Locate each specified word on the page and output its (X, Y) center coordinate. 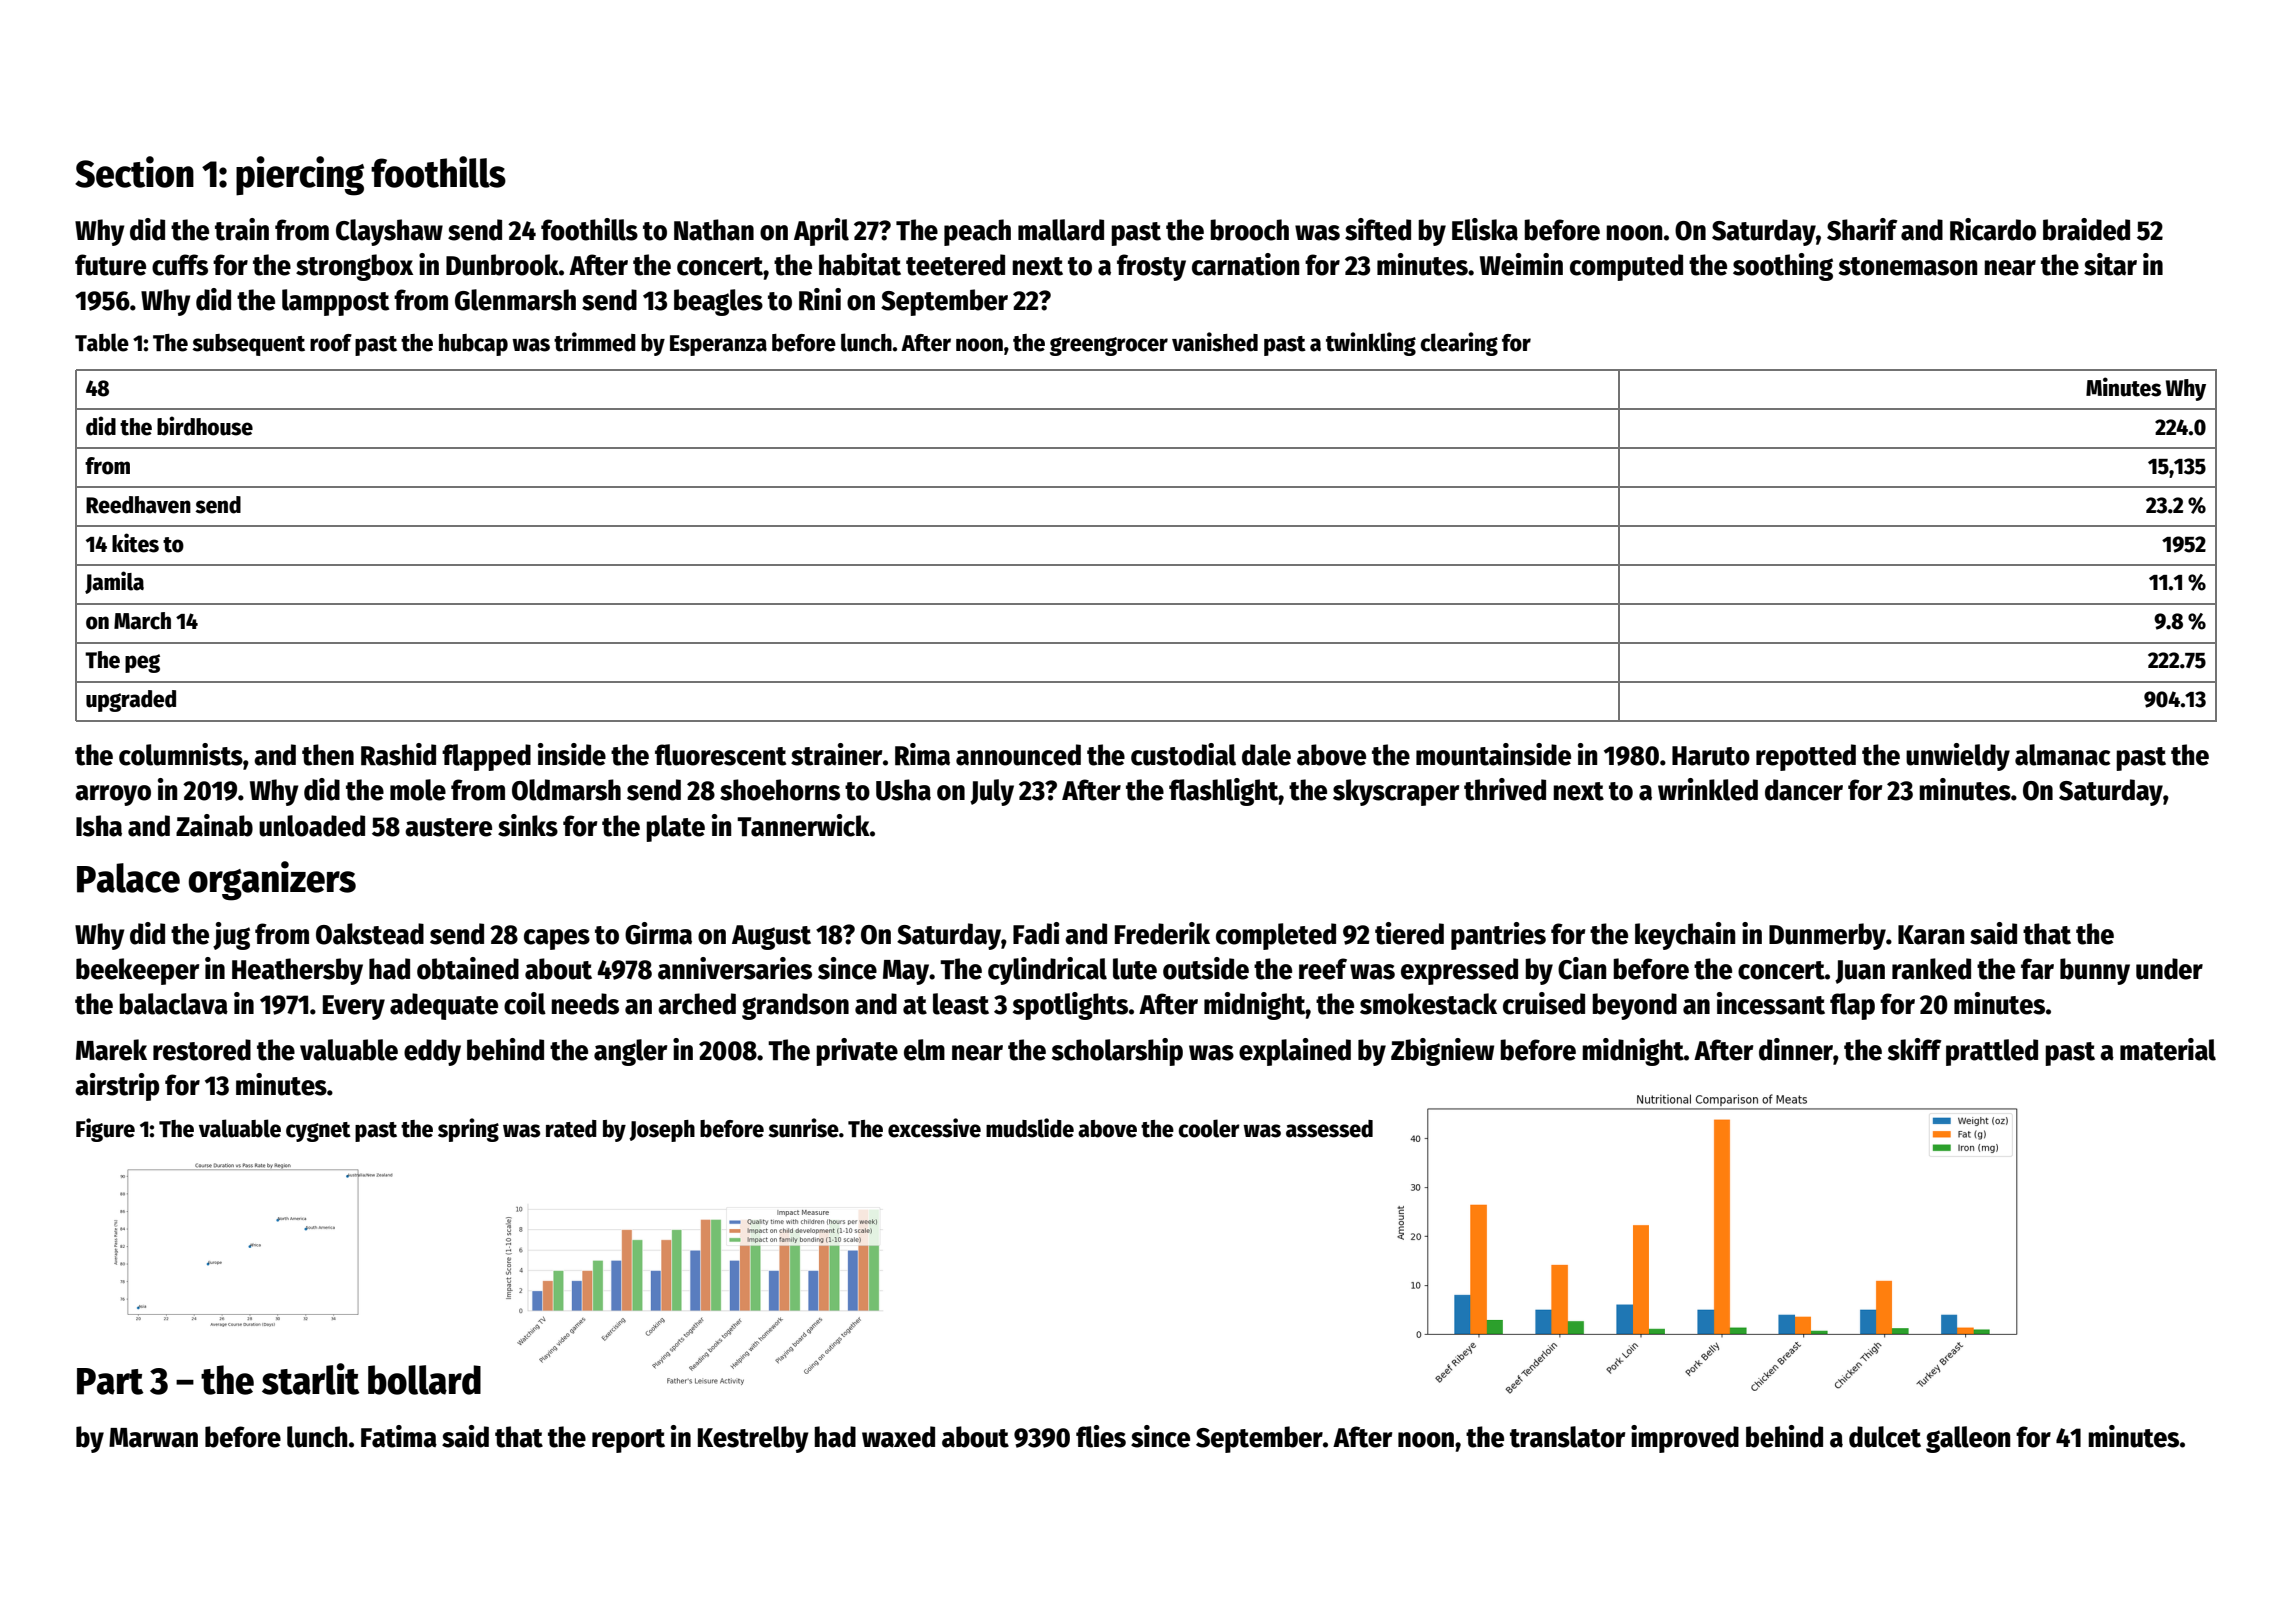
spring (468, 1130)
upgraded (131, 701)
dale (1266, 755)
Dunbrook (502, 265)
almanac (2063, 755)
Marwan (153, 1438)
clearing (1459, 344)
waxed (898, 1437)
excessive (934, 1128)
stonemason (1908, 266)
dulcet (1885, 1437)
